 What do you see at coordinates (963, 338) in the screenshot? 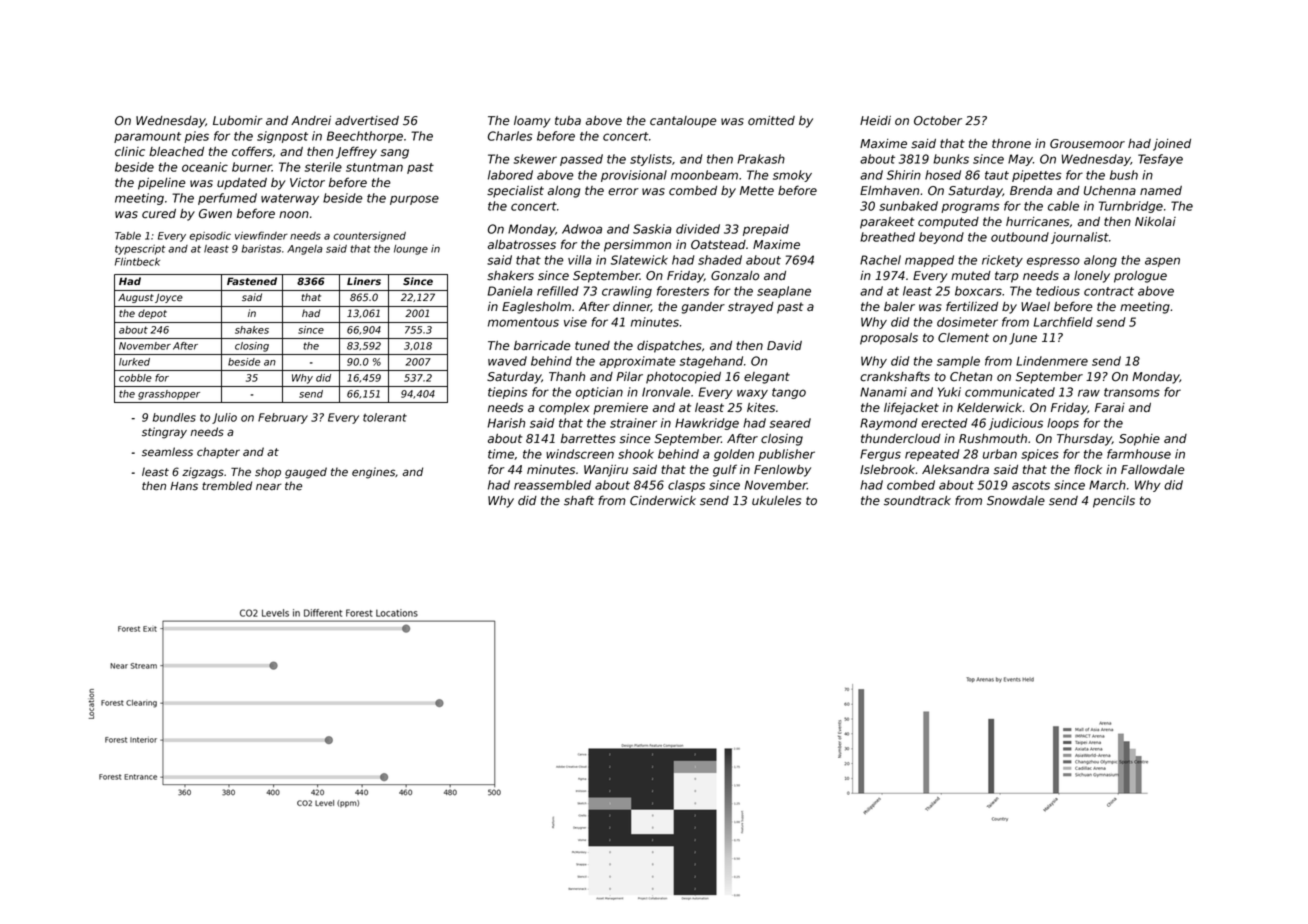
I see `Clement` at bounding box center [963, 338].
